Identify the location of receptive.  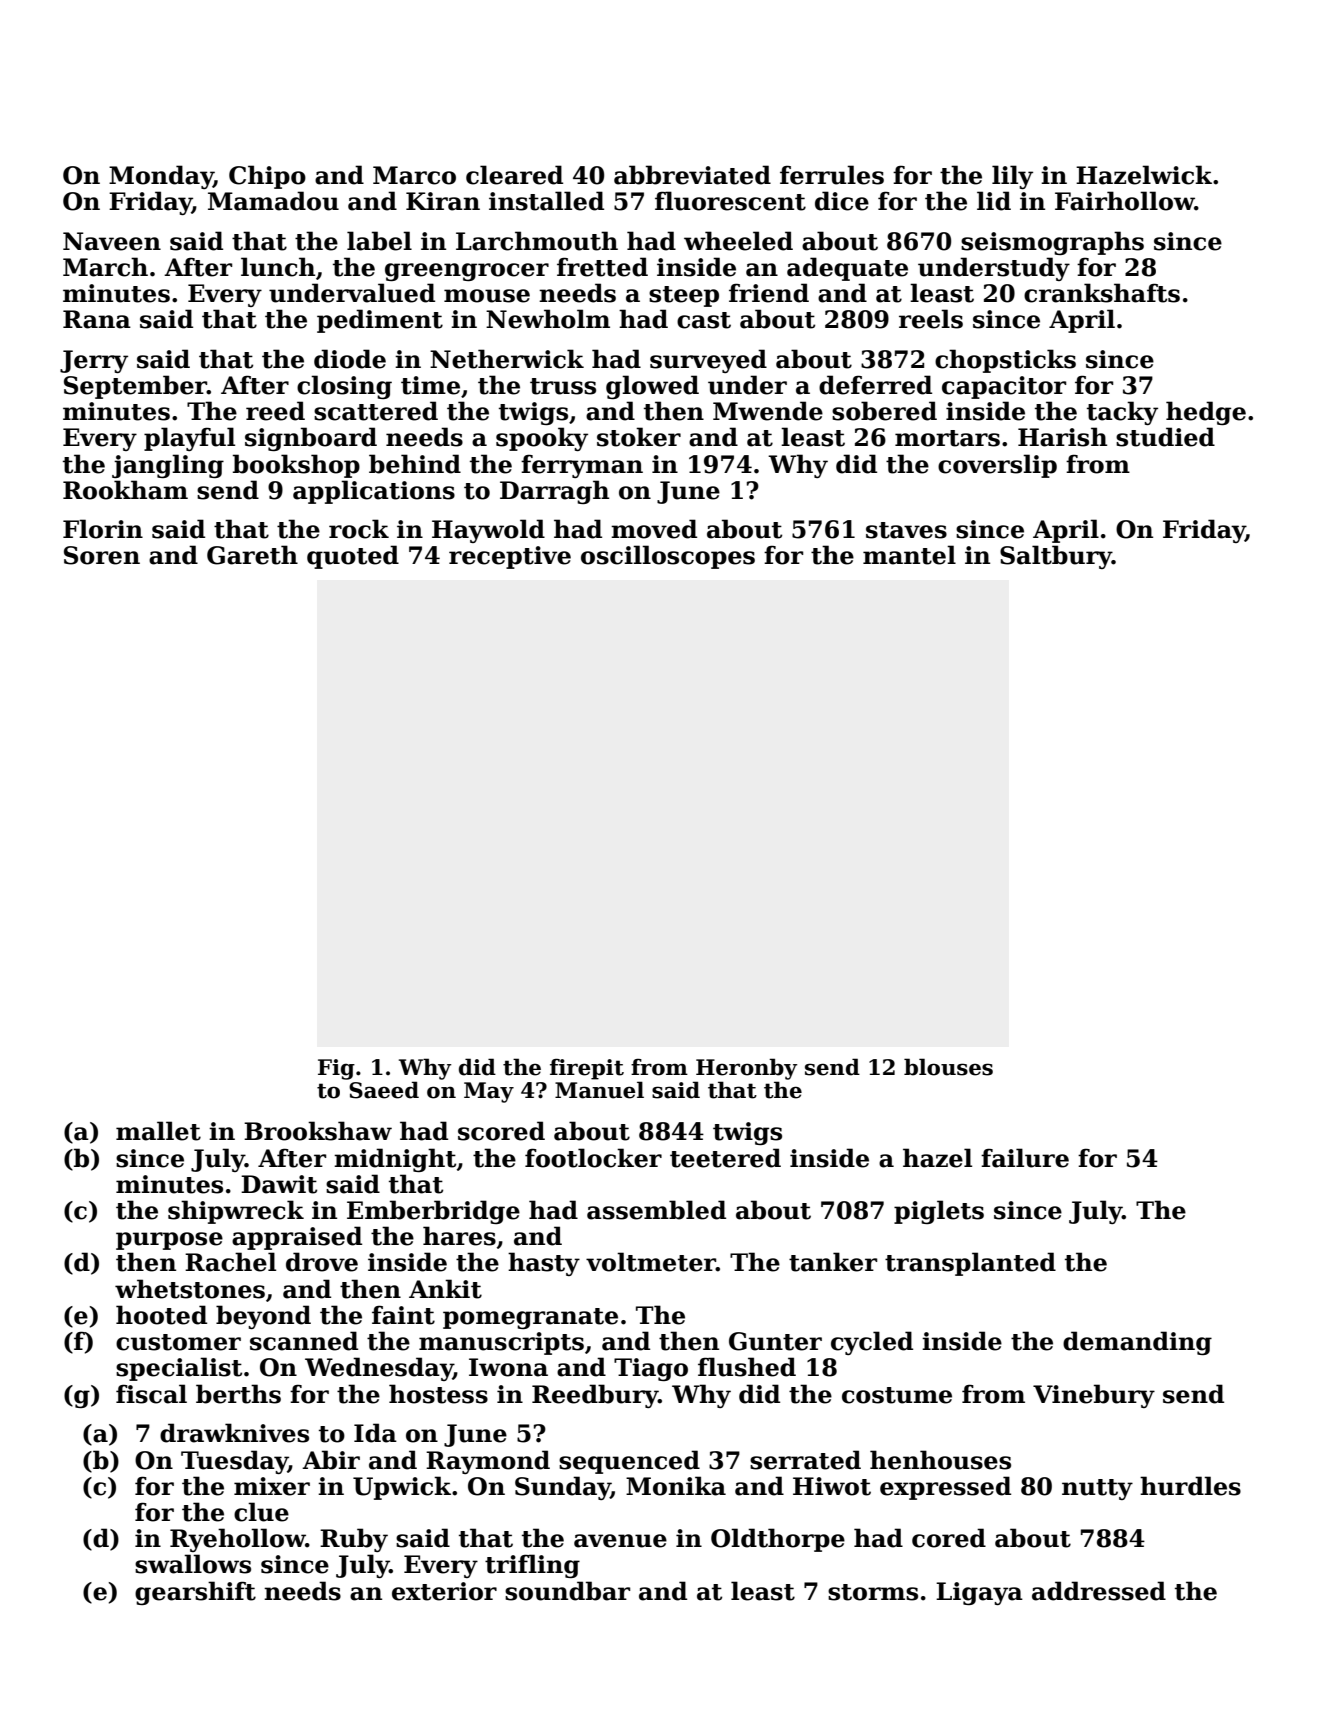
(510, 557).
